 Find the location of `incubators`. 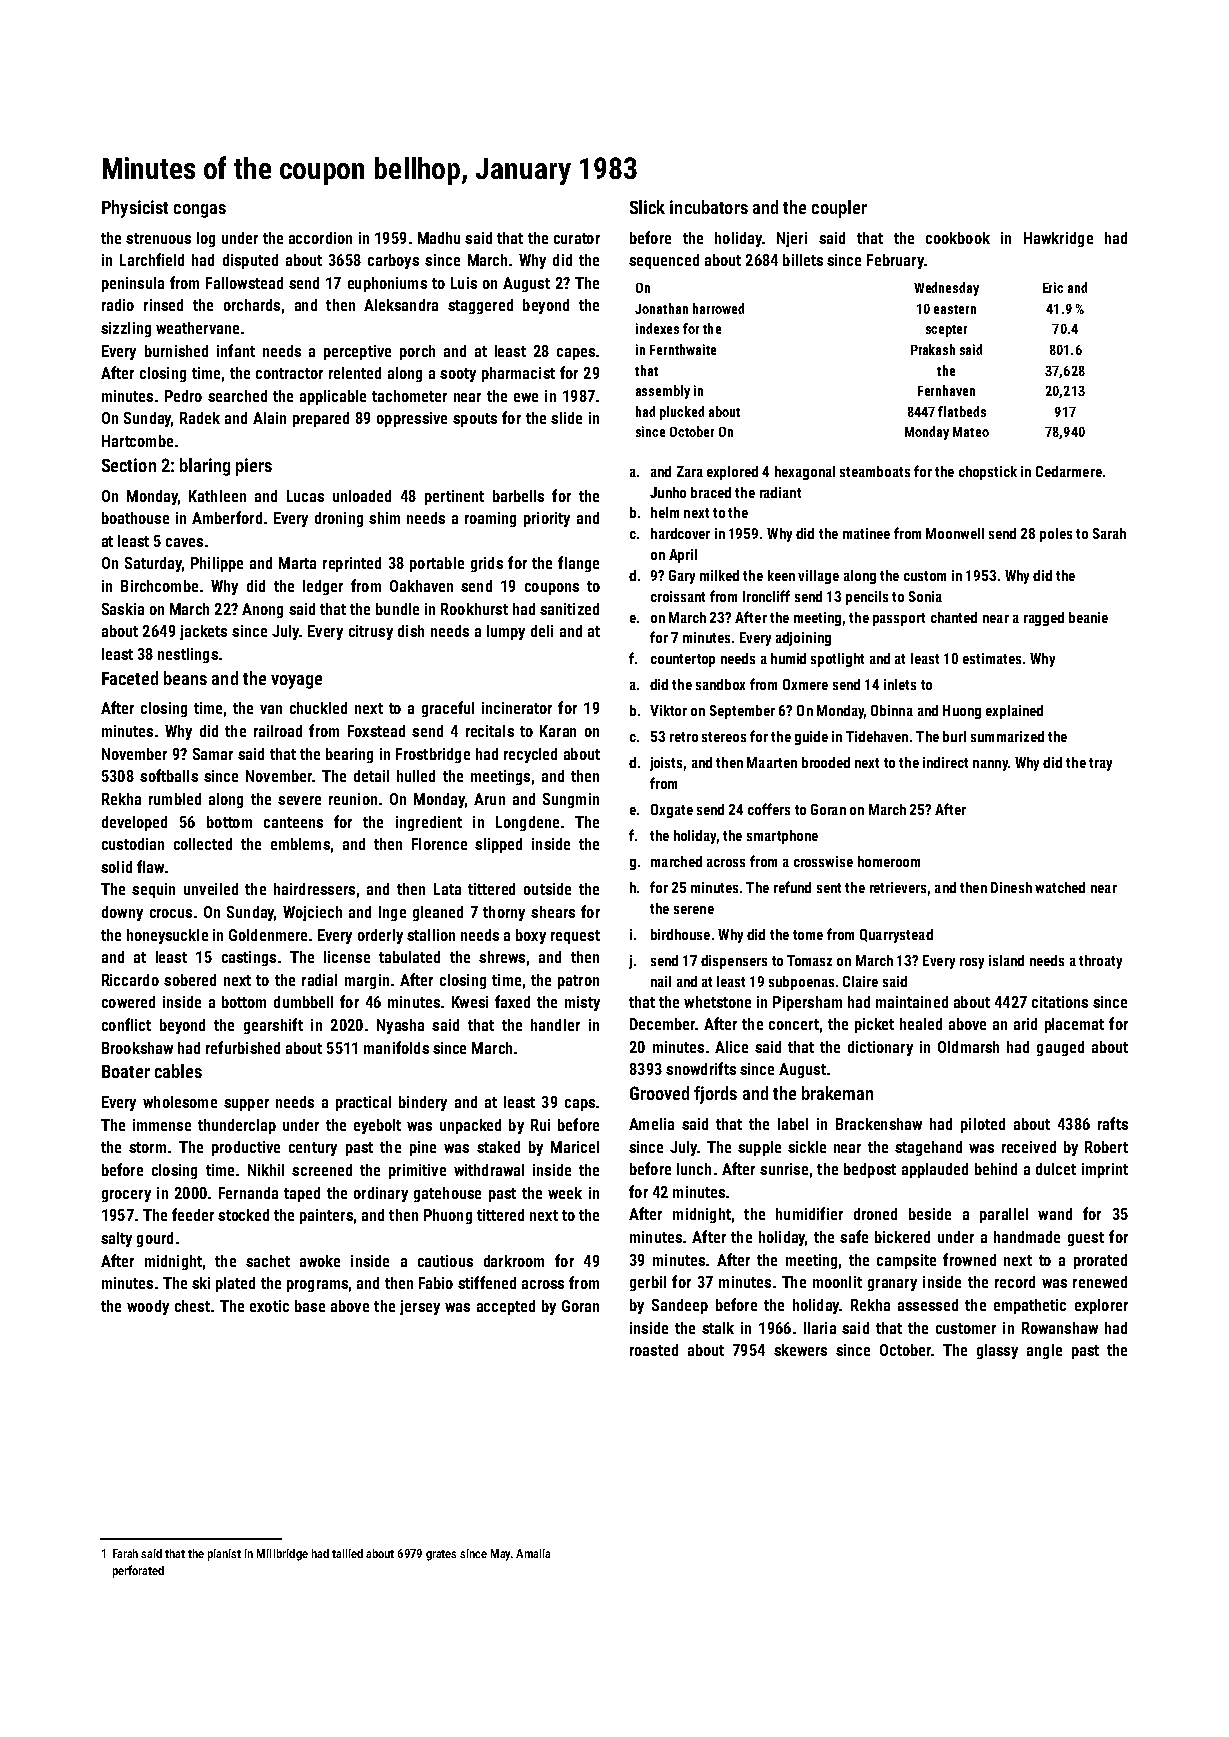

incubators is located at coordinates (709, 207).
